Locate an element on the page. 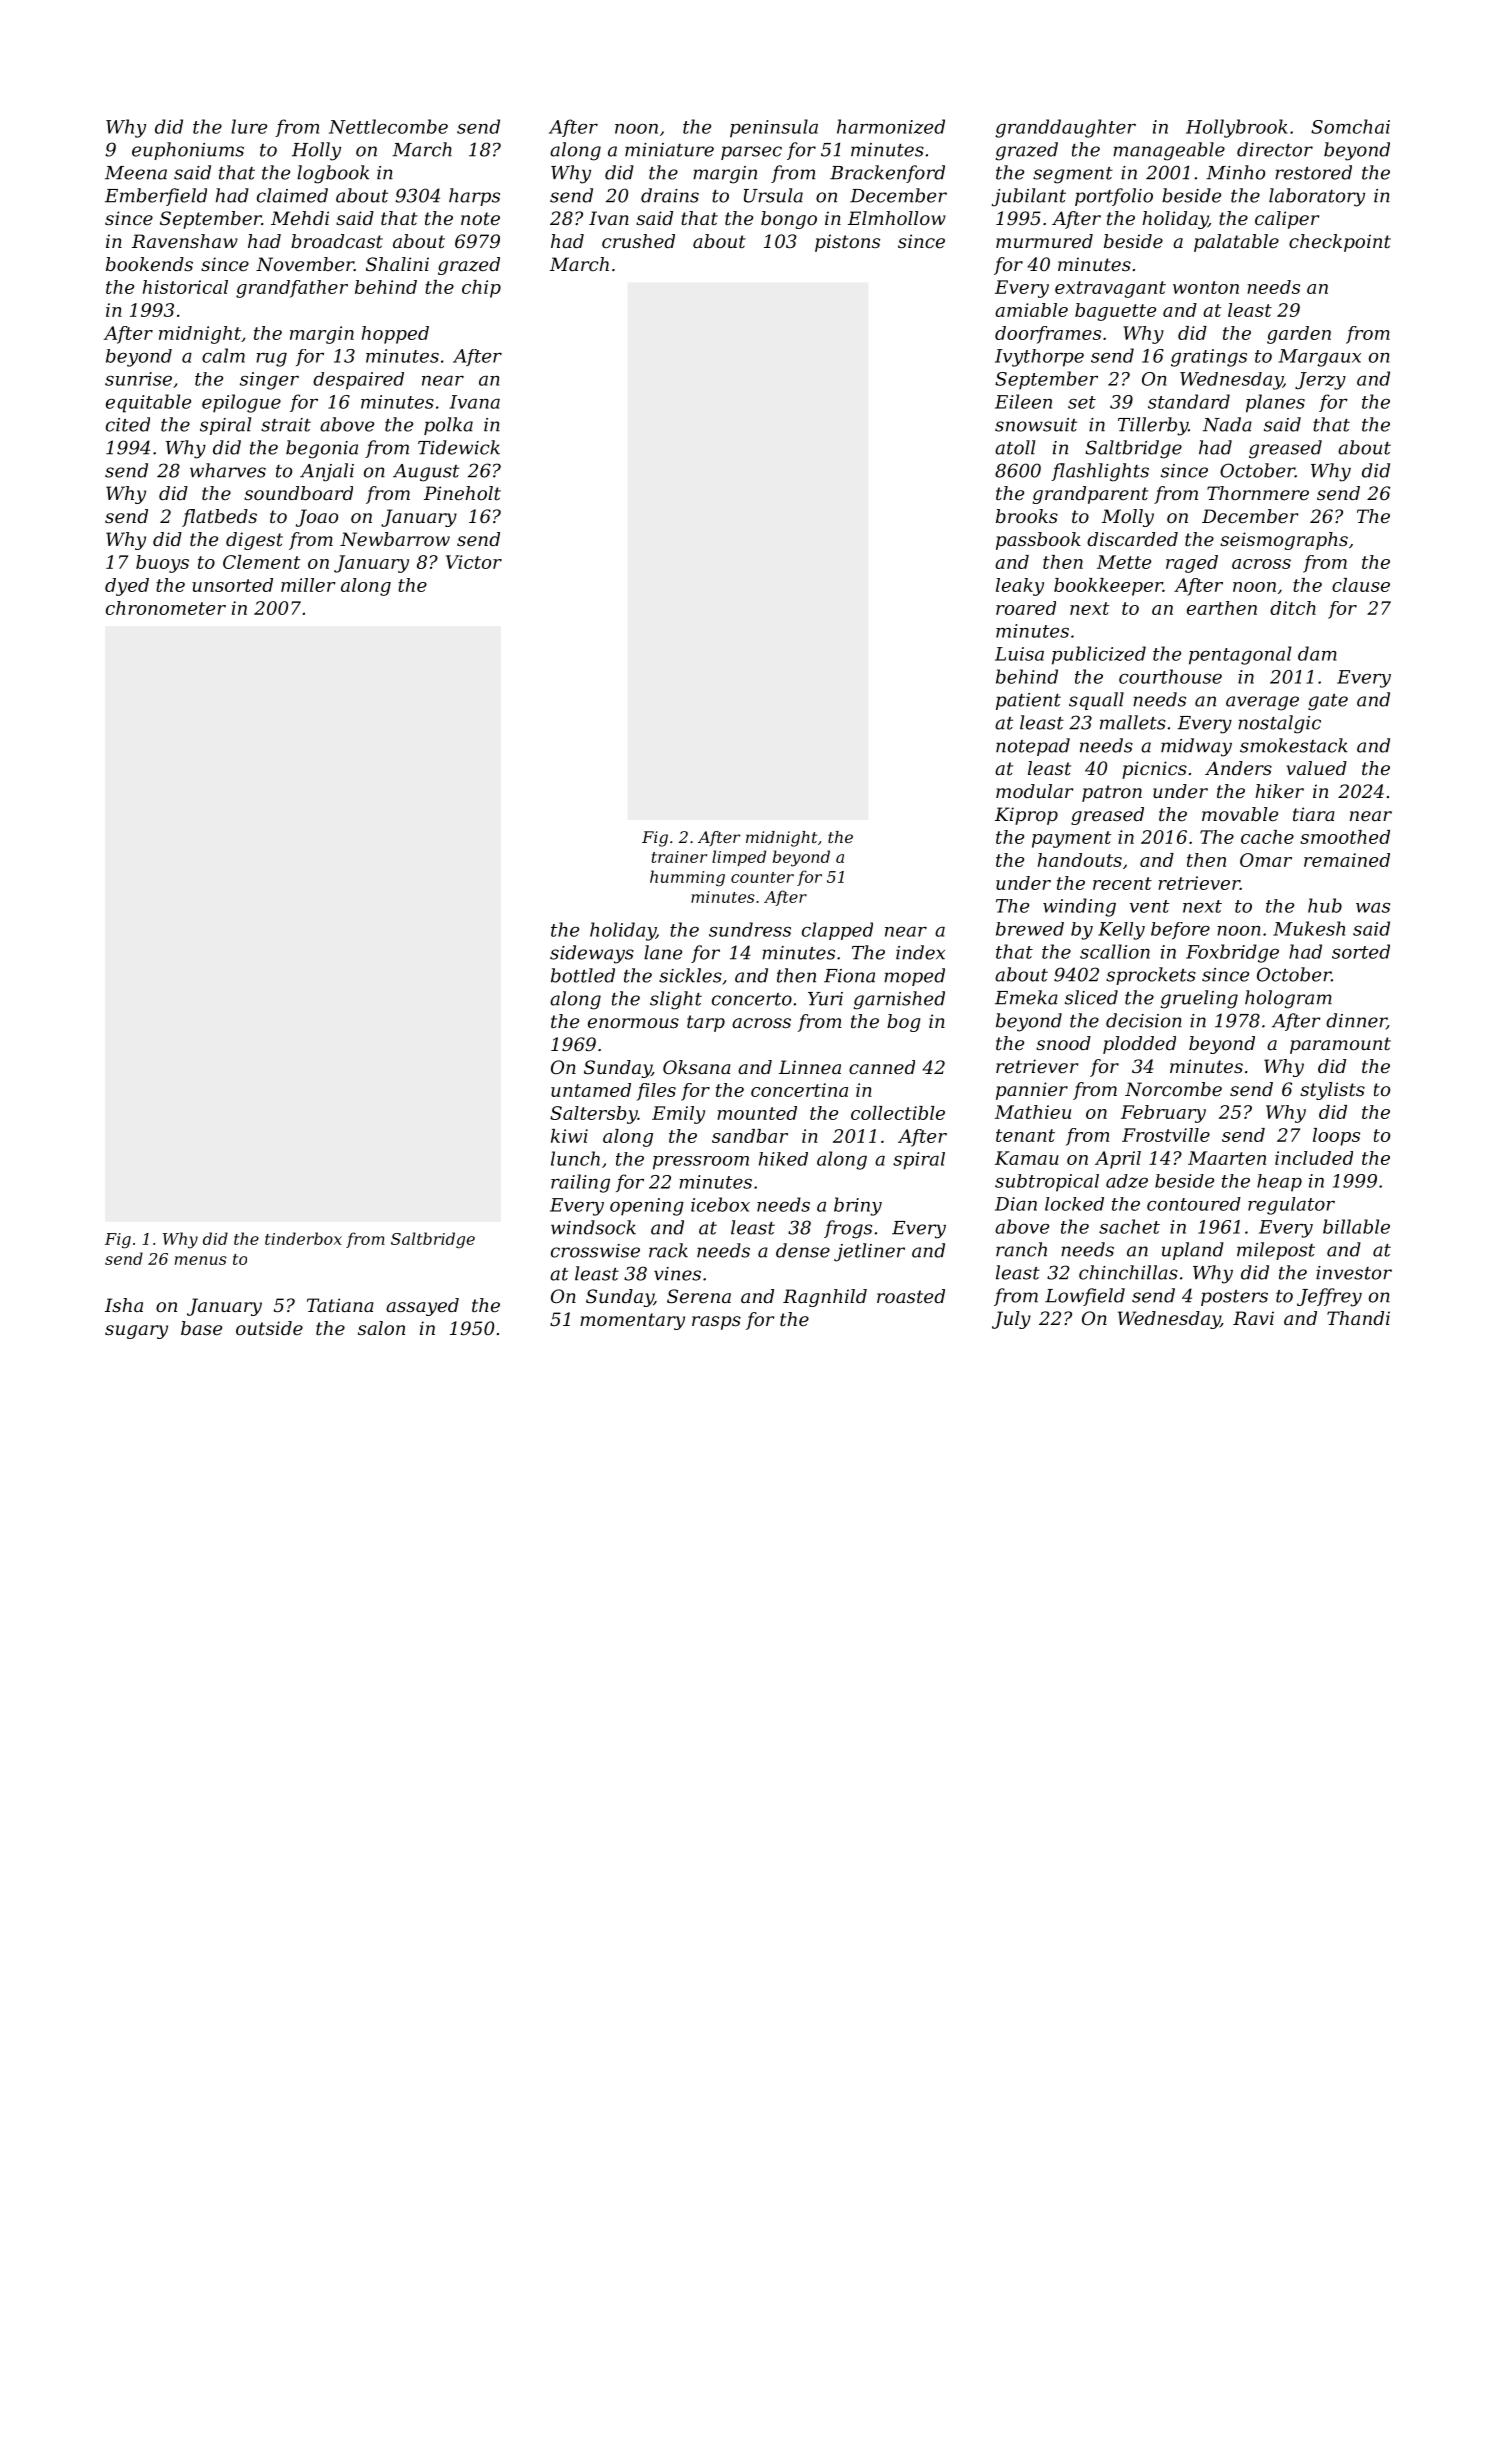  tinderbox is located at coordinates (303, 1238).
